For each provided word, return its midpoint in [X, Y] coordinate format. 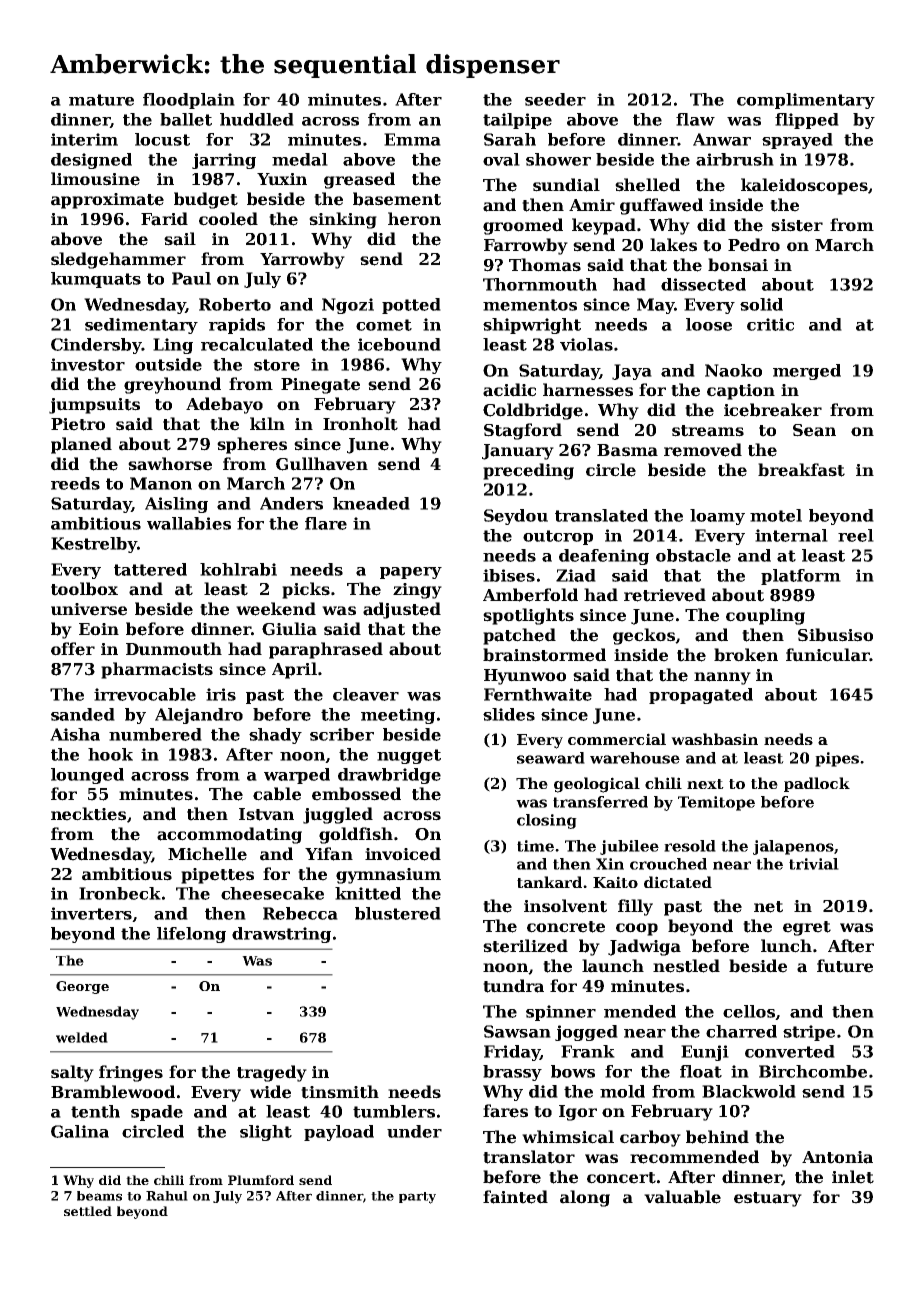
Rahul [167, 1196]
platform [801, 577]
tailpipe [517, 121]
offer [73, 649]
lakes [673, 245]
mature [101, 100]
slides [509, 714]
